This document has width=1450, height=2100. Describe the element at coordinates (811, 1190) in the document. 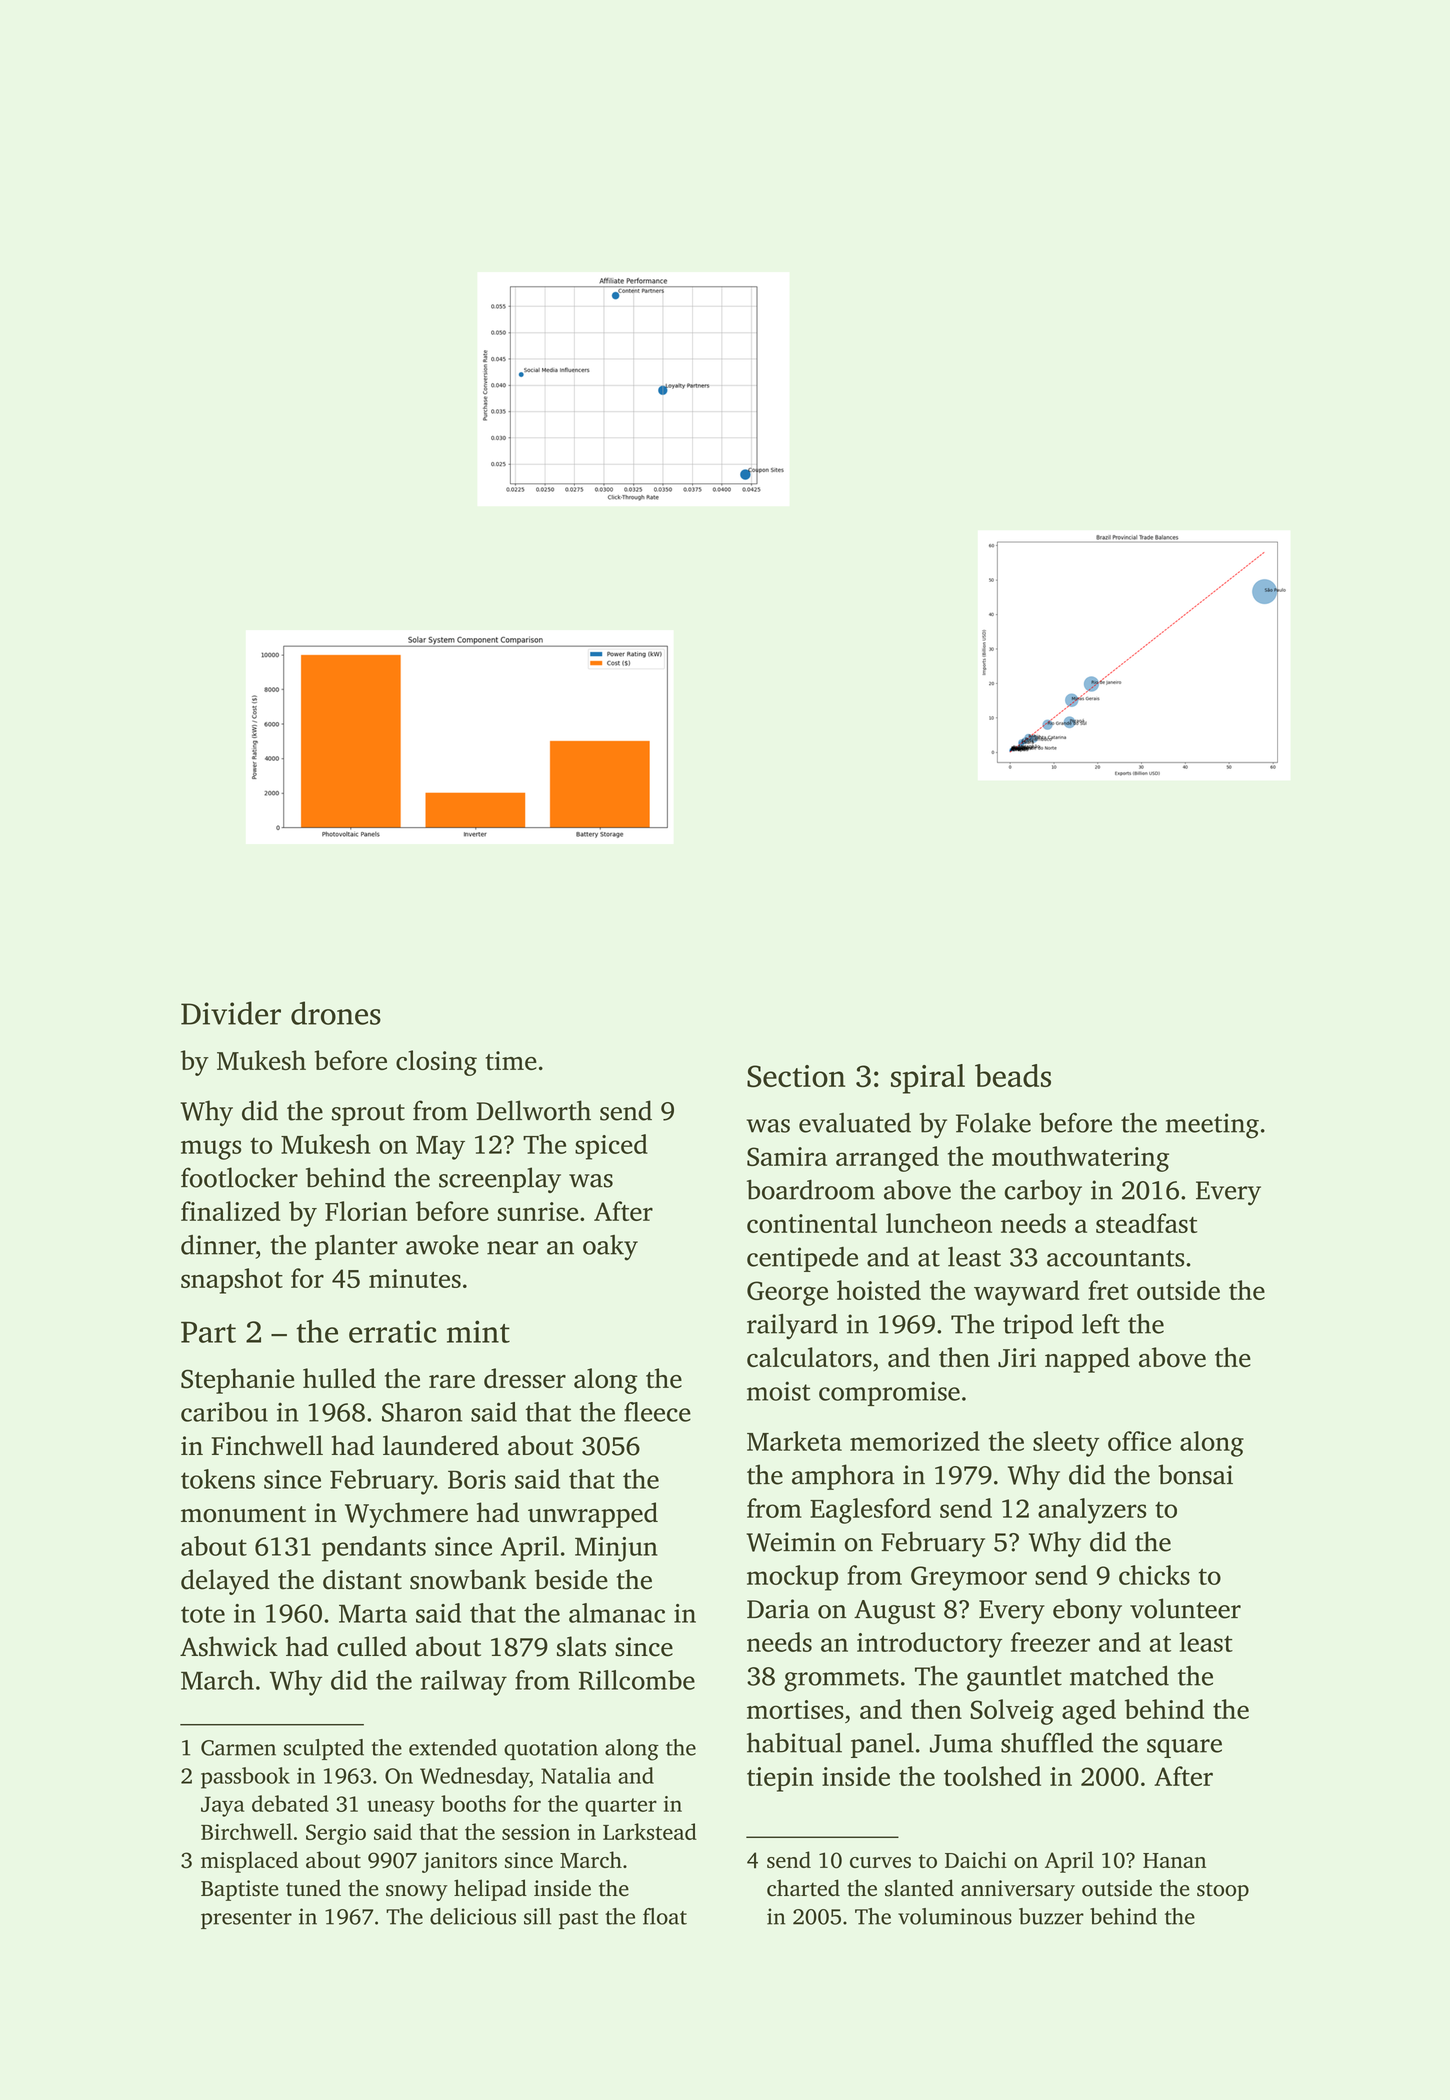

I see `boardroom` at that location.
